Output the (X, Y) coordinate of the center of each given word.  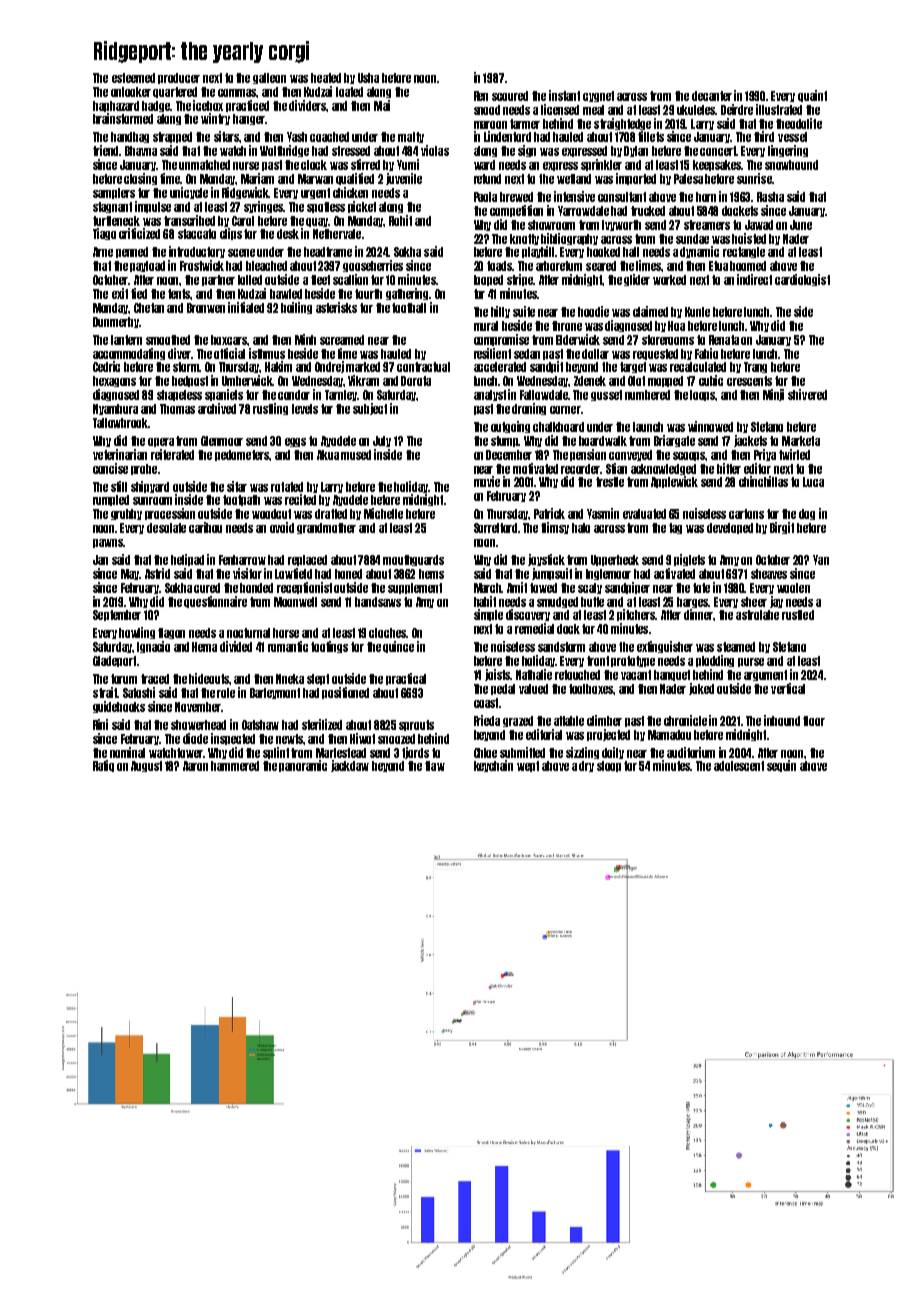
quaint (812, 96)
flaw (435, 766)
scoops (689, 456)
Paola (485, 197)
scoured (510, 96)
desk (288, 234)
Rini (100, 724)
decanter (712, 96)
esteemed (133, 78)
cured (207, 588)
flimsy (555, 528)
